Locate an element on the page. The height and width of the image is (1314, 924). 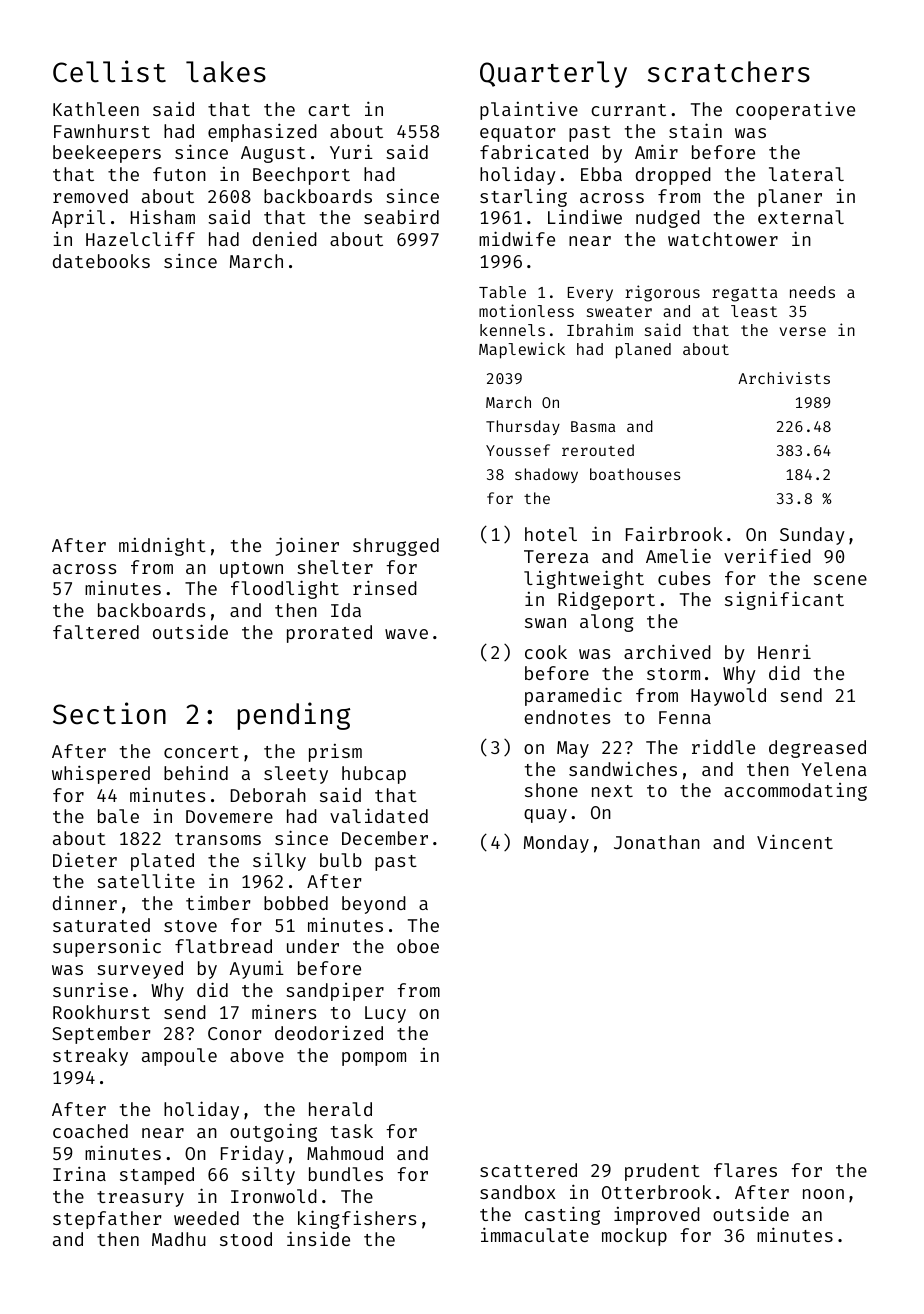
December is located at coordinates (385, 838).
